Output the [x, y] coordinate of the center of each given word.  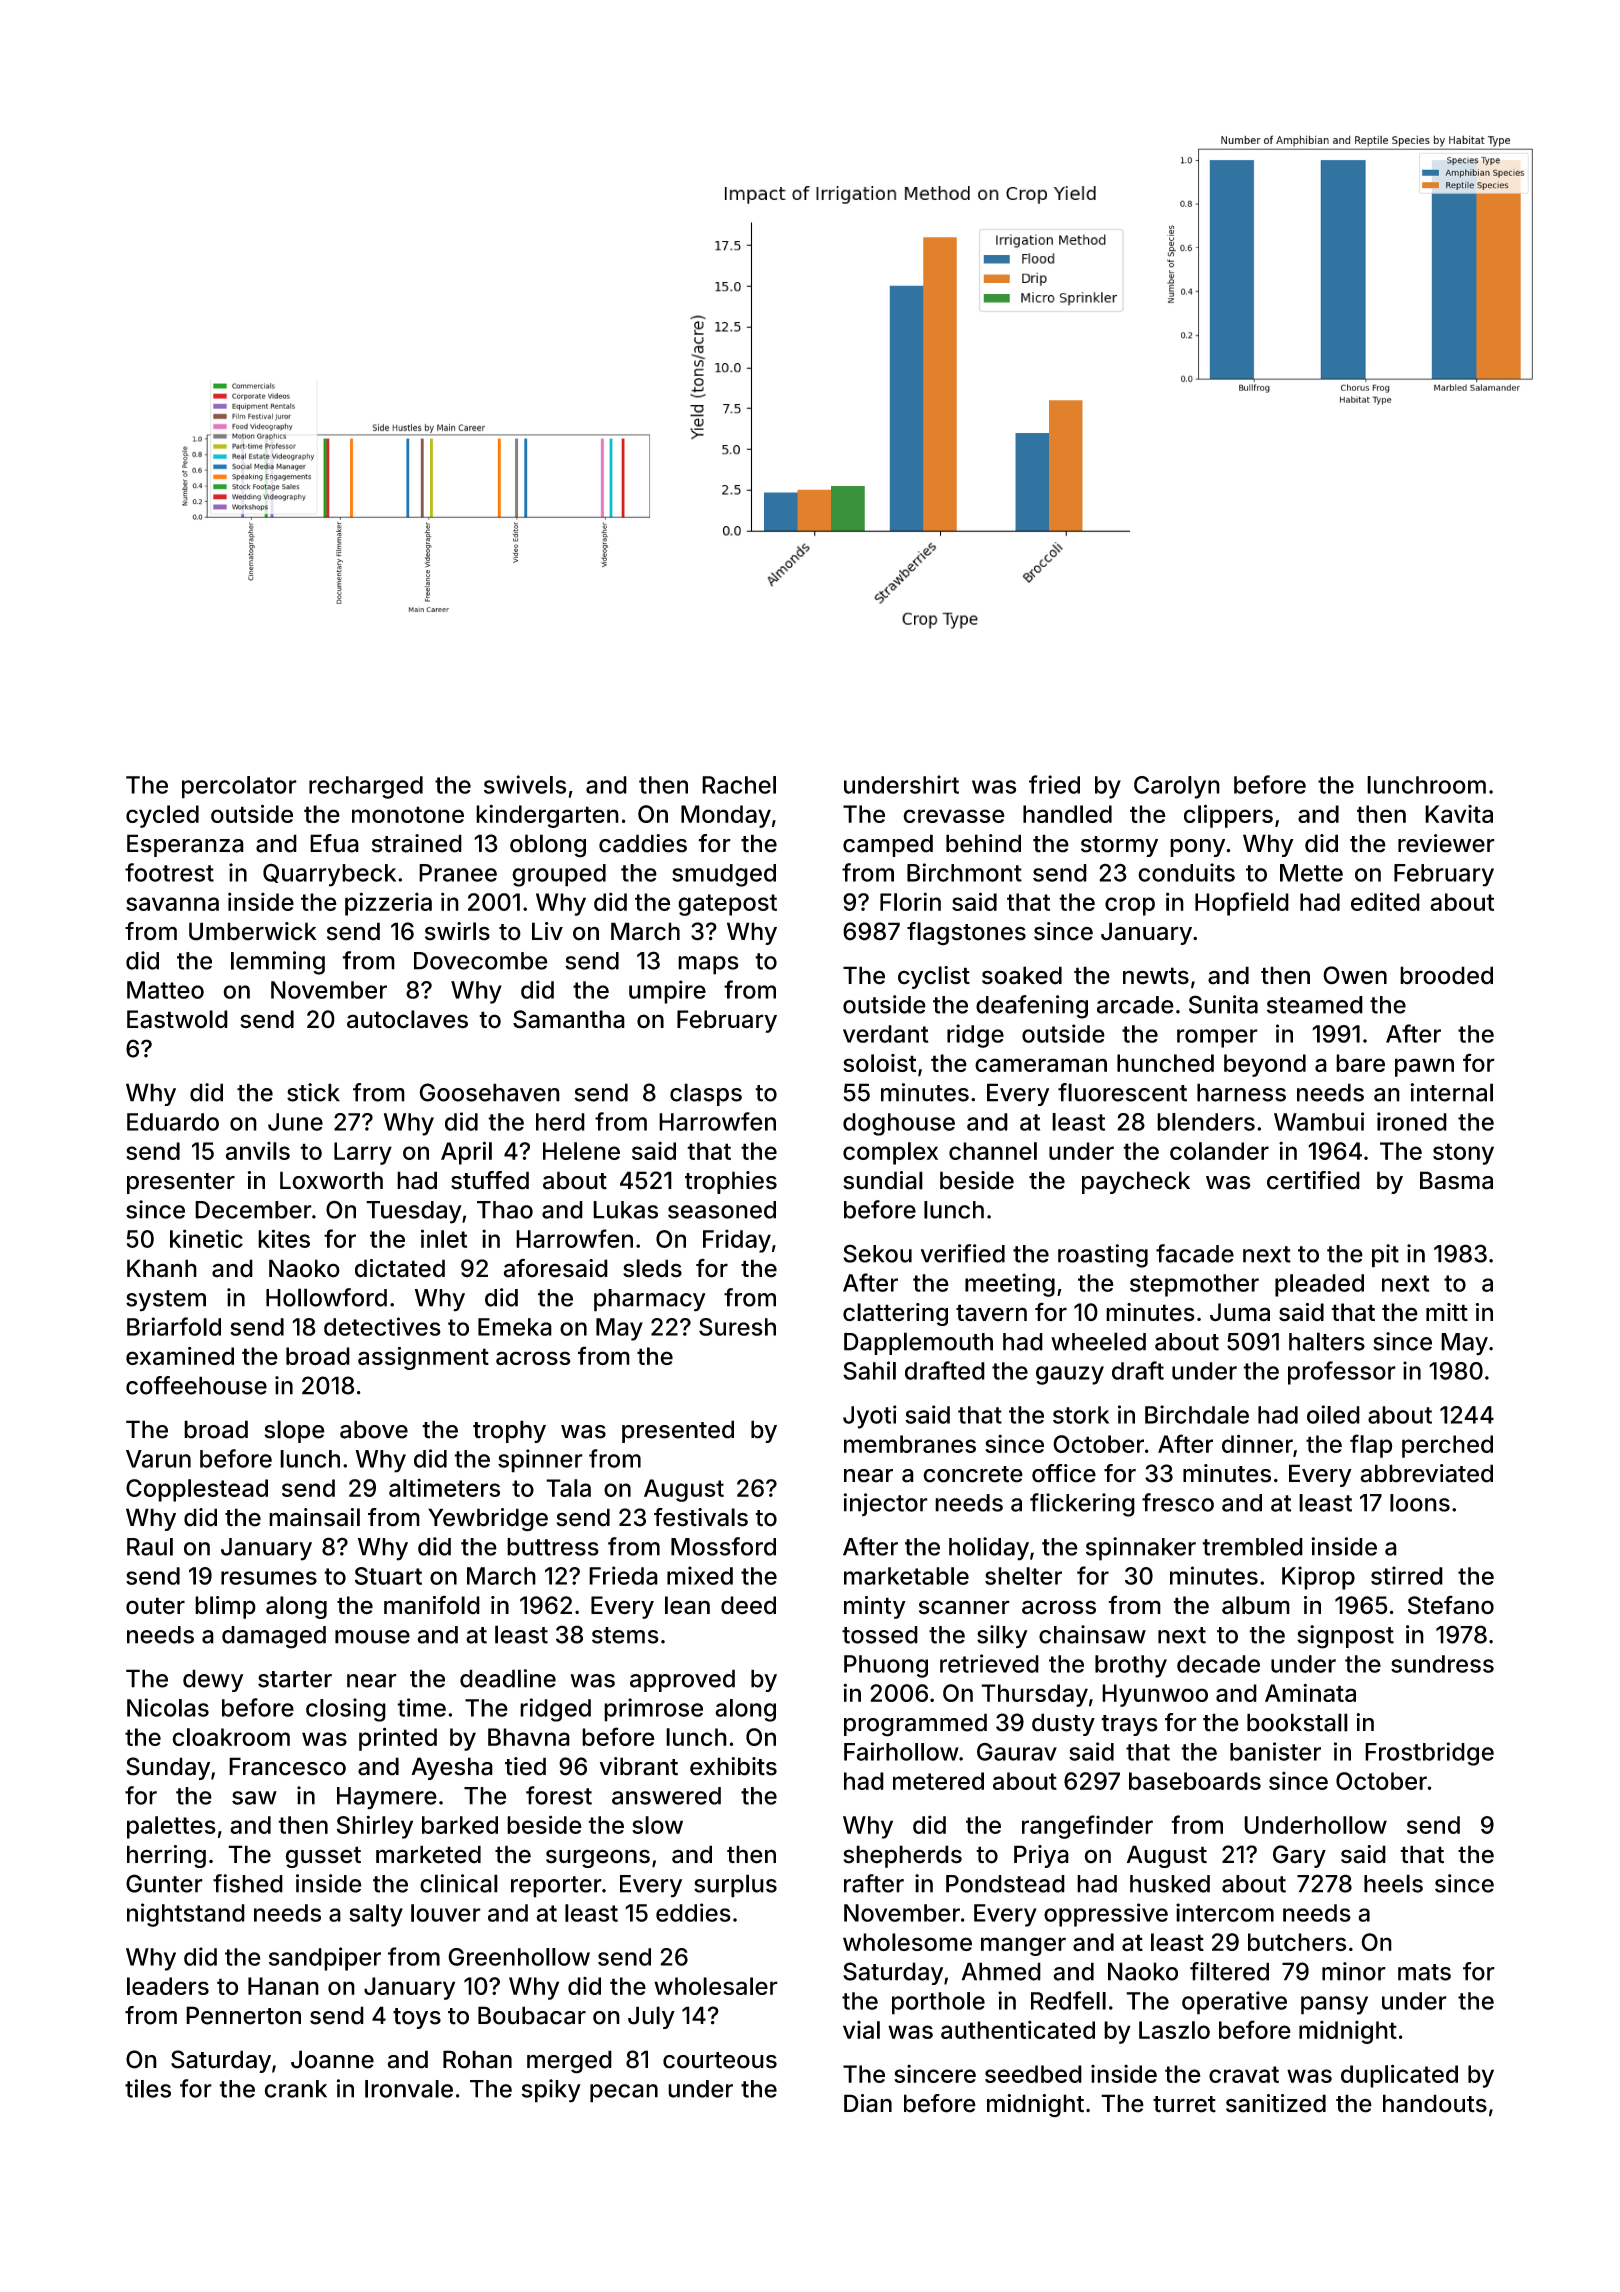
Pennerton [243, 2015]
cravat [1244, 2074]
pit [1385, 1256]
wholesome [907, 1942]
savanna [172, 904]
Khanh [162, 1268]
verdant [886, 1034]
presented [678, 1431]
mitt [1447, 1312]
